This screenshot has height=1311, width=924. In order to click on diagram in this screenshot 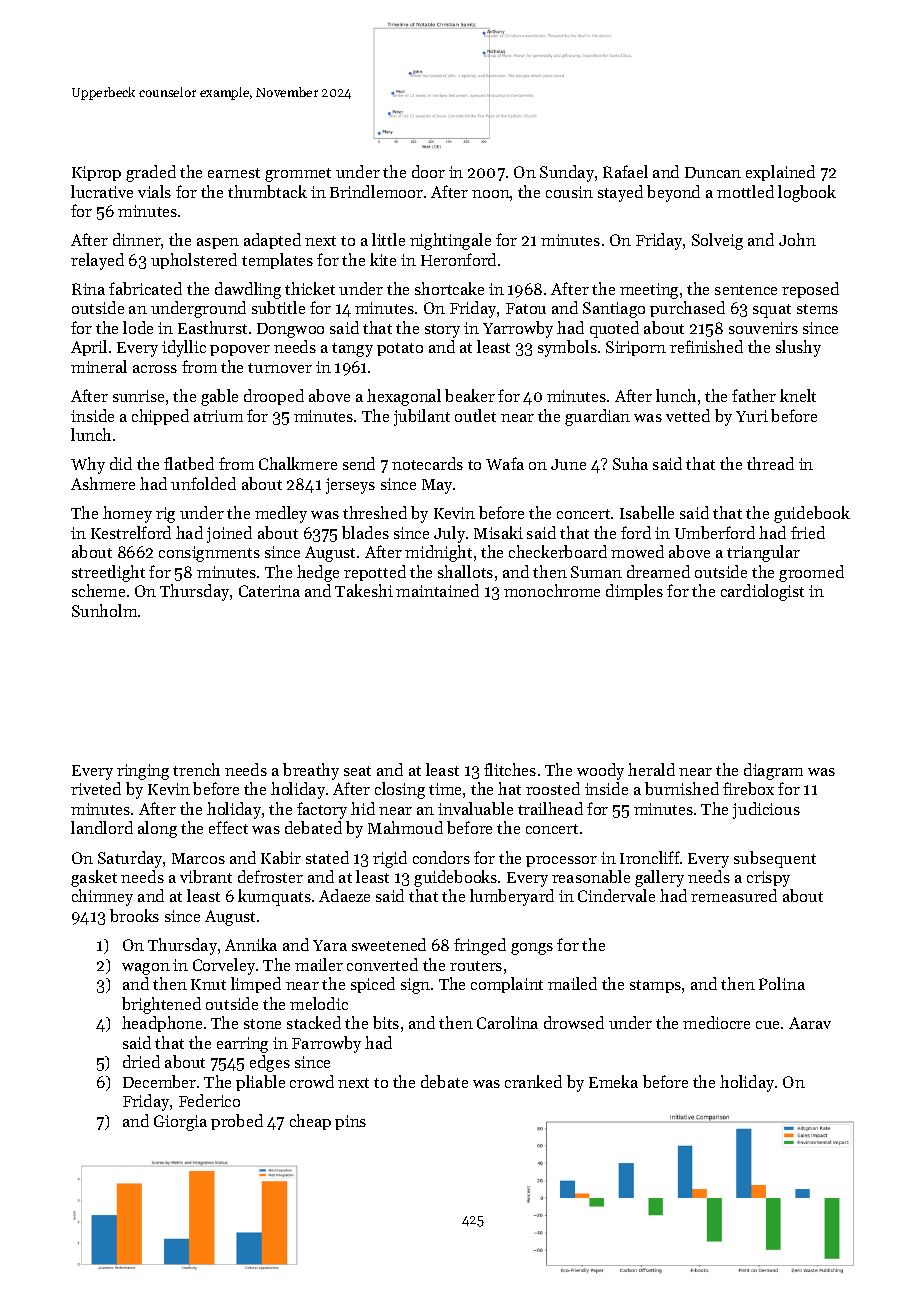, I will do `click(773, 771)`.
